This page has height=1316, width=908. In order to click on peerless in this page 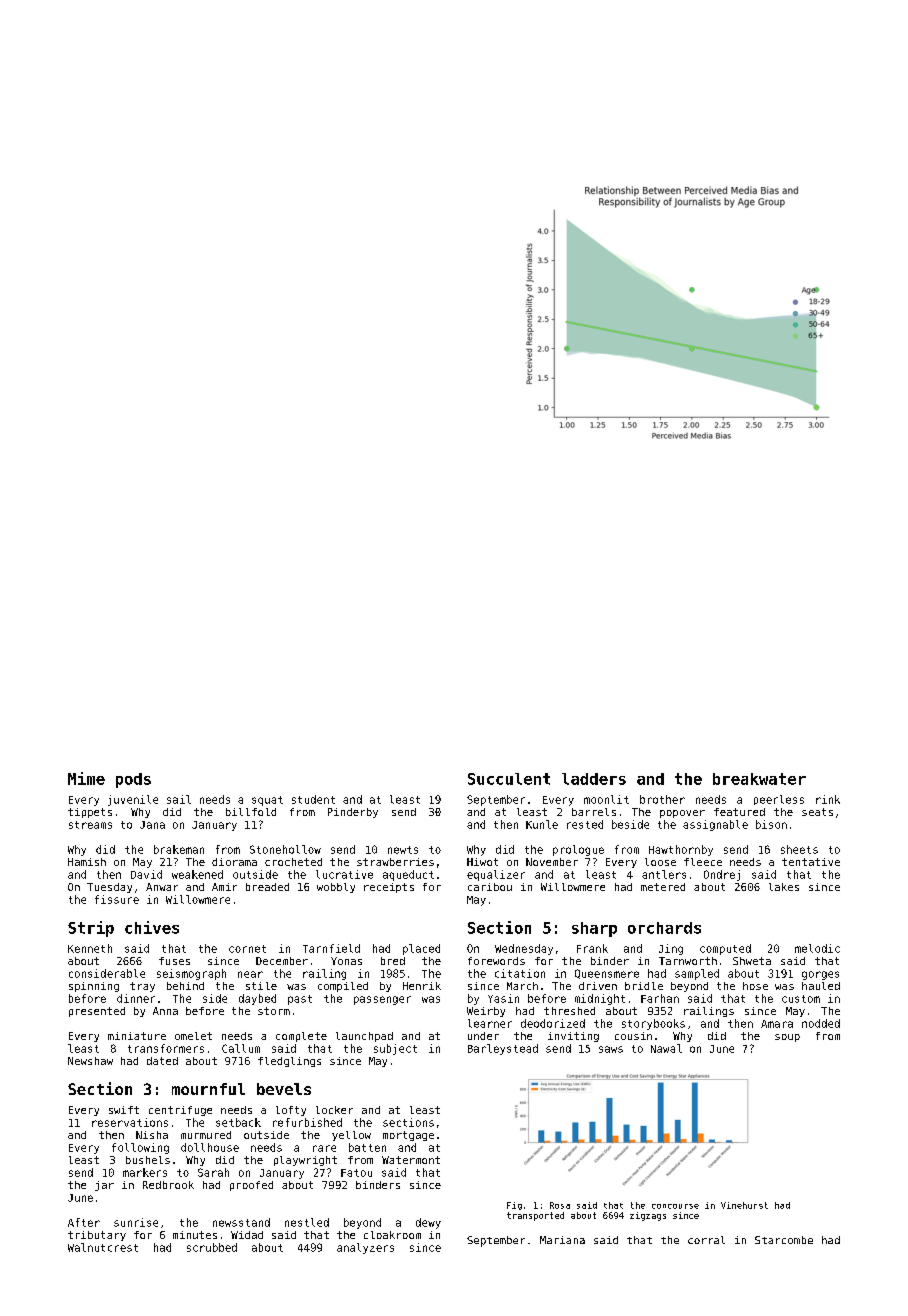, I will do `click(779, 800)`.
